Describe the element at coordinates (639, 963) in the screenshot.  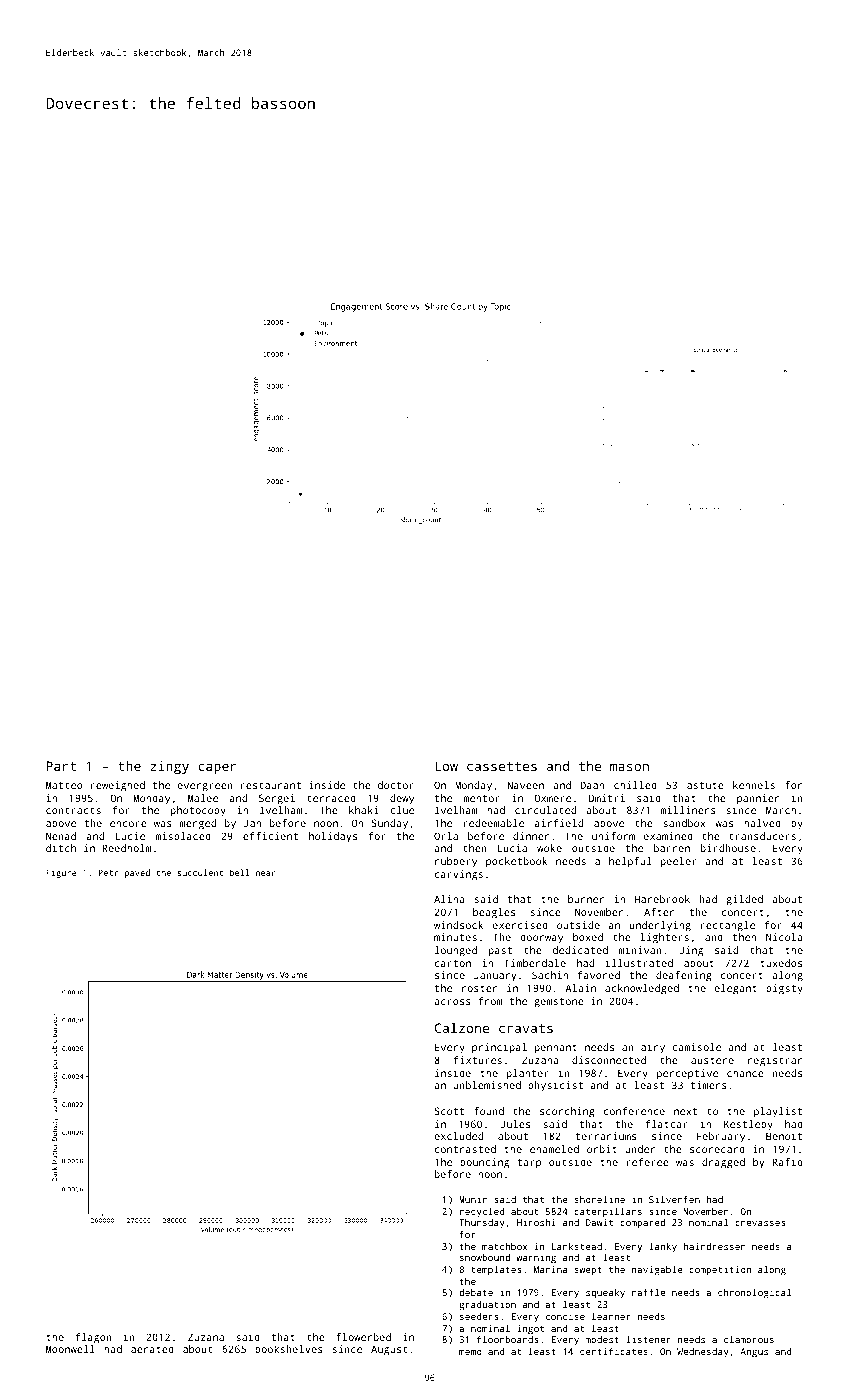
I see `illustrated` at that location.
